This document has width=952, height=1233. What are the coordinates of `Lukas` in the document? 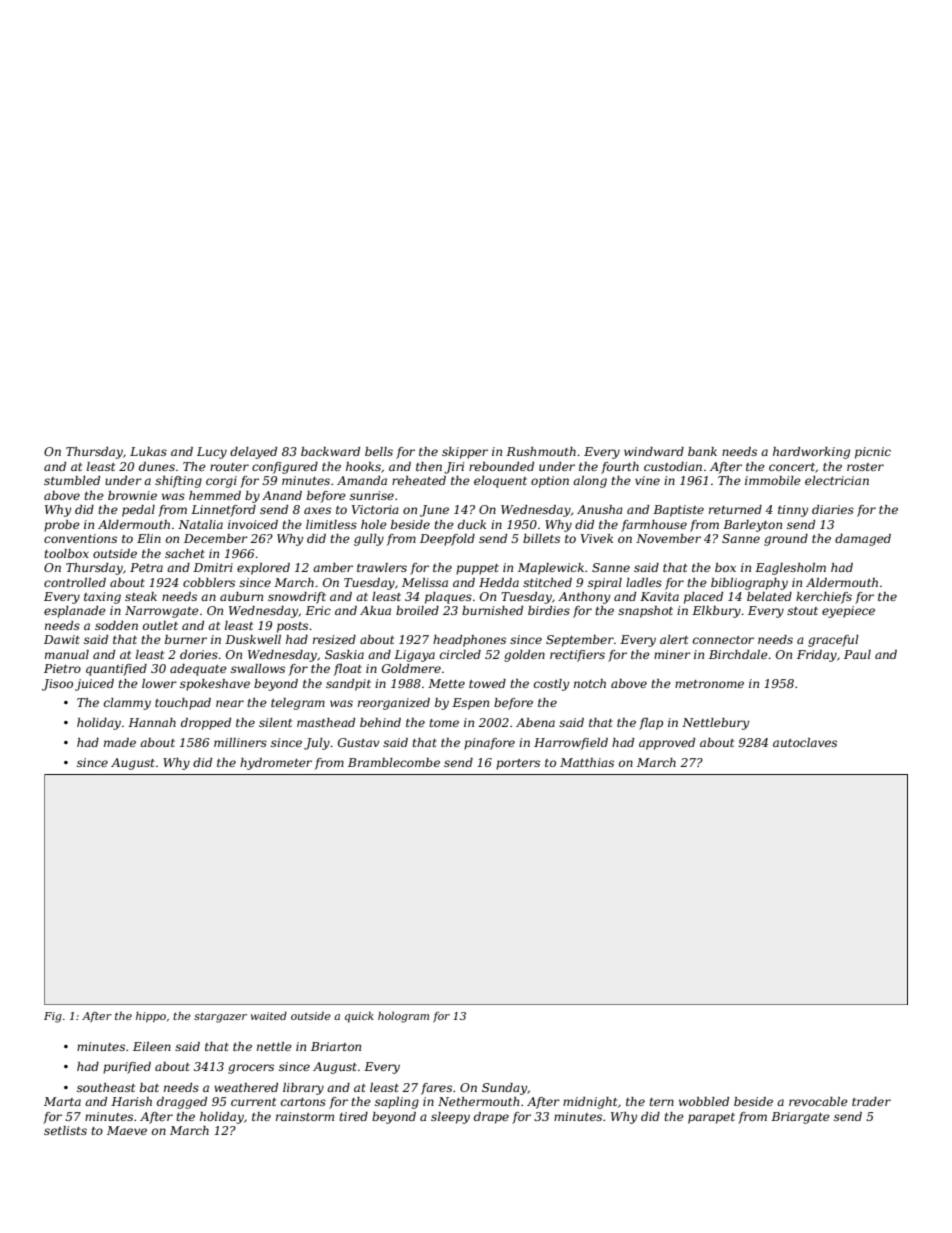 It's located at (148, 451).
